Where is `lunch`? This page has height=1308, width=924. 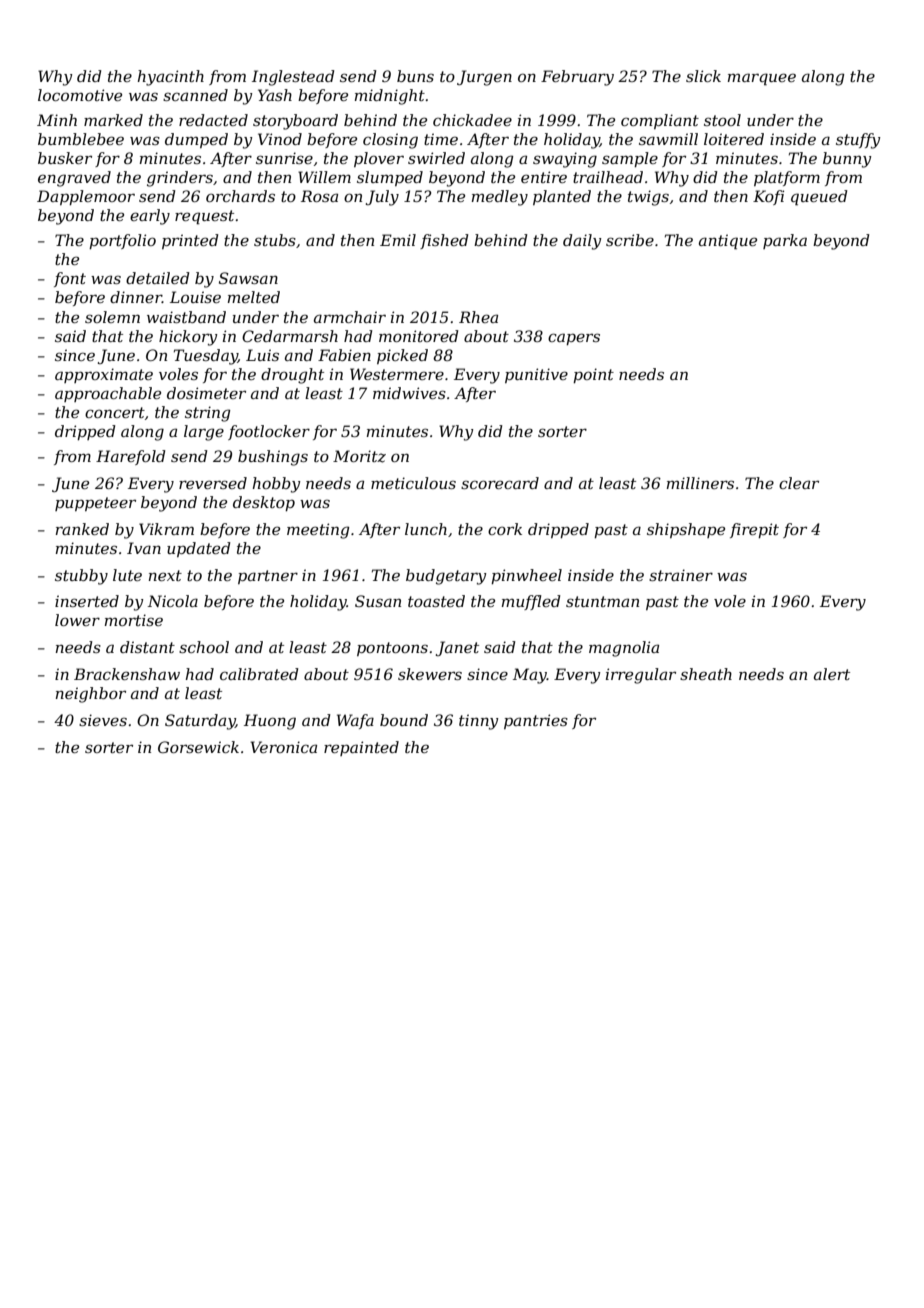 lunch is located at coordinates (426, 529).
